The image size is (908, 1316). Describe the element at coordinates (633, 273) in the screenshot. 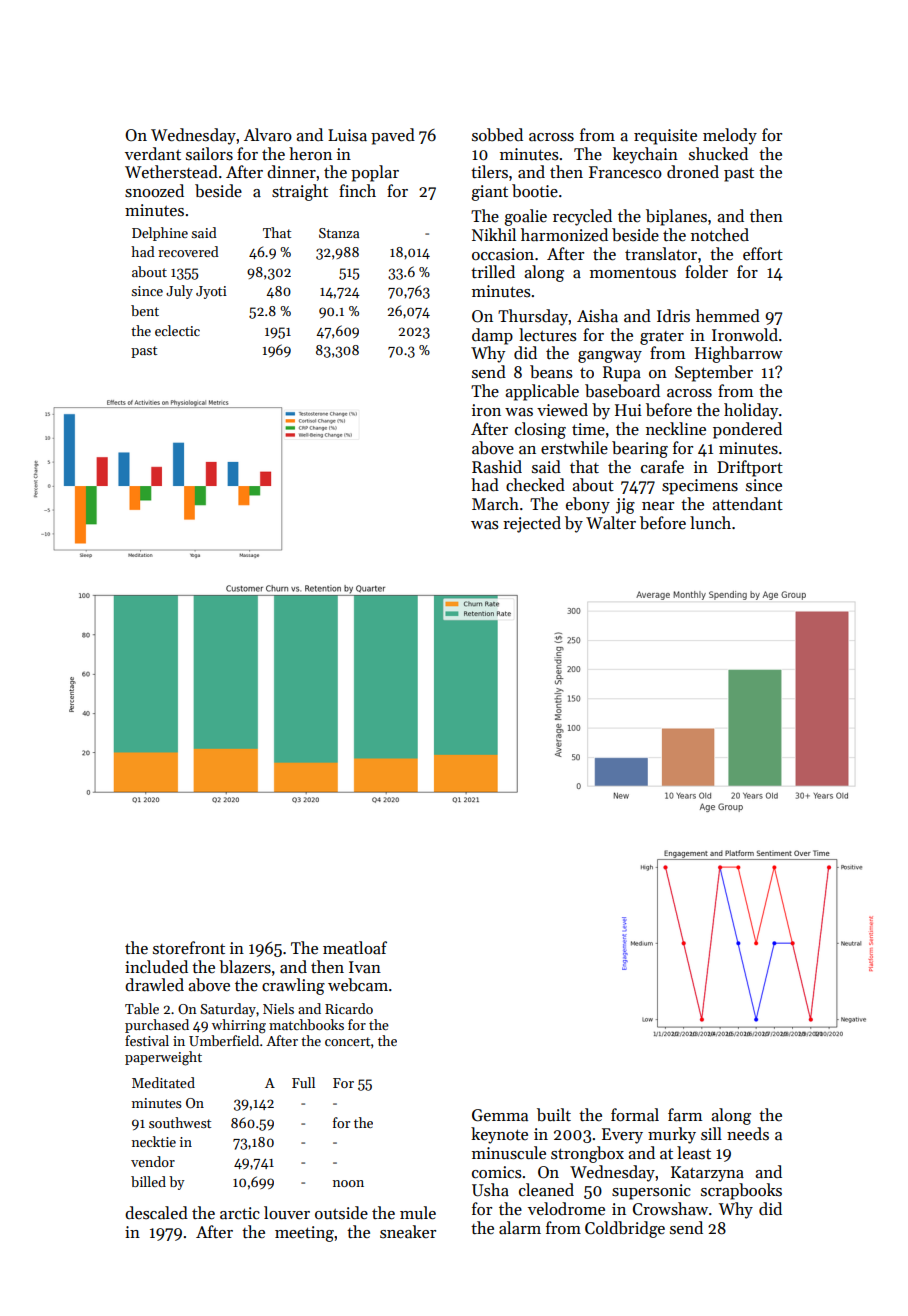

I see `momentous` at that location.
